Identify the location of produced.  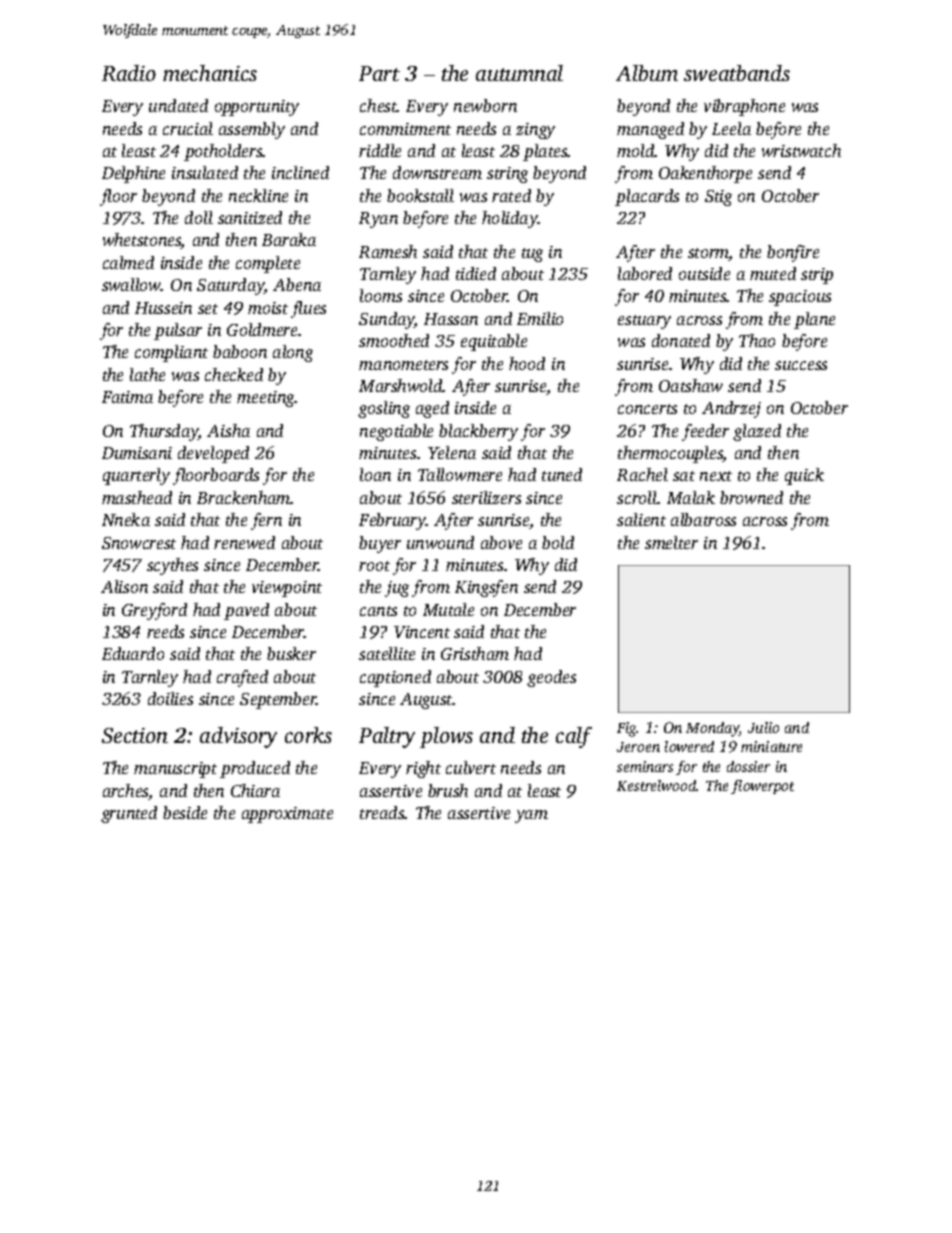
(255, 769).
